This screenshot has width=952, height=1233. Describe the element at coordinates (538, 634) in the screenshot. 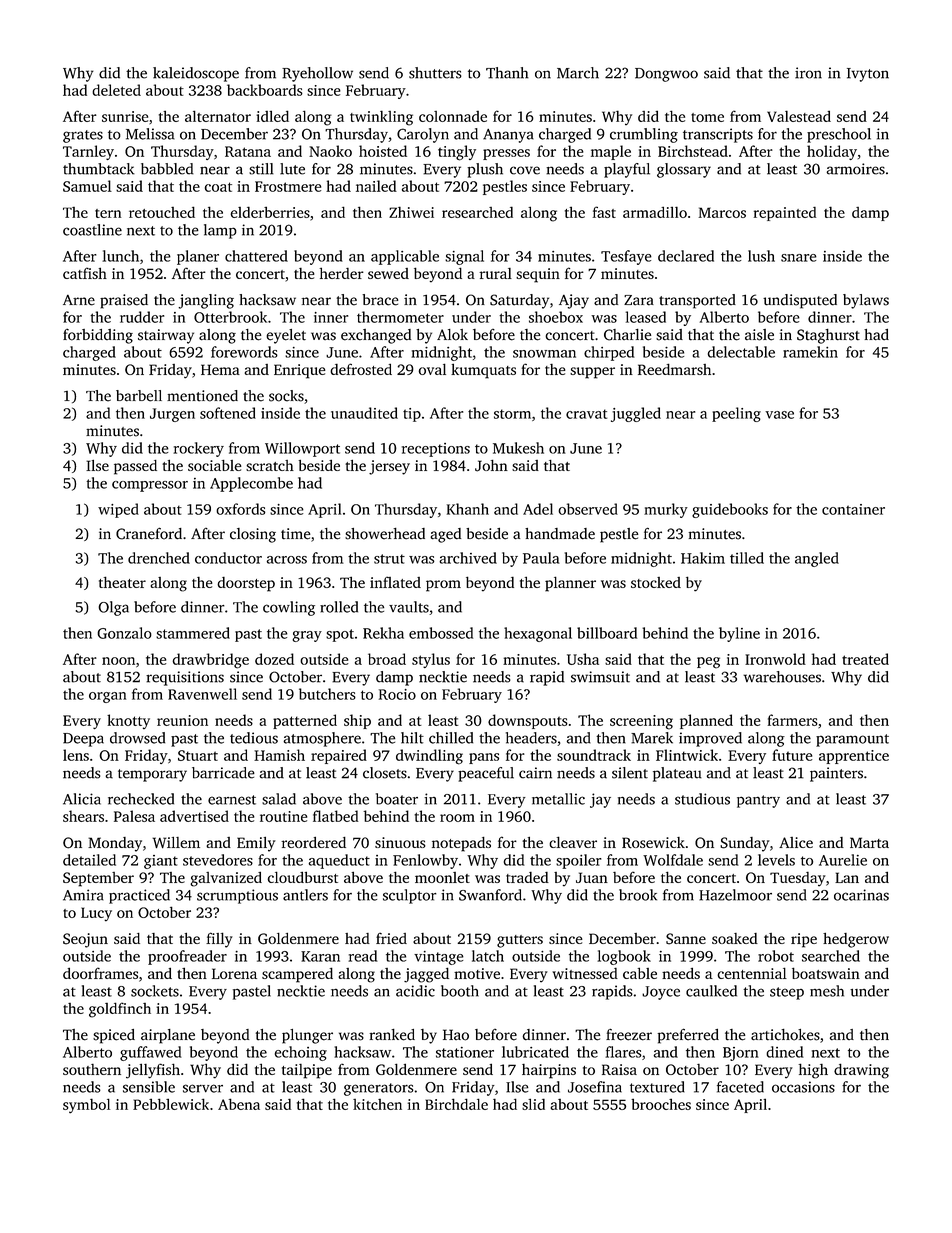

I see `hexagonal` at that location.
